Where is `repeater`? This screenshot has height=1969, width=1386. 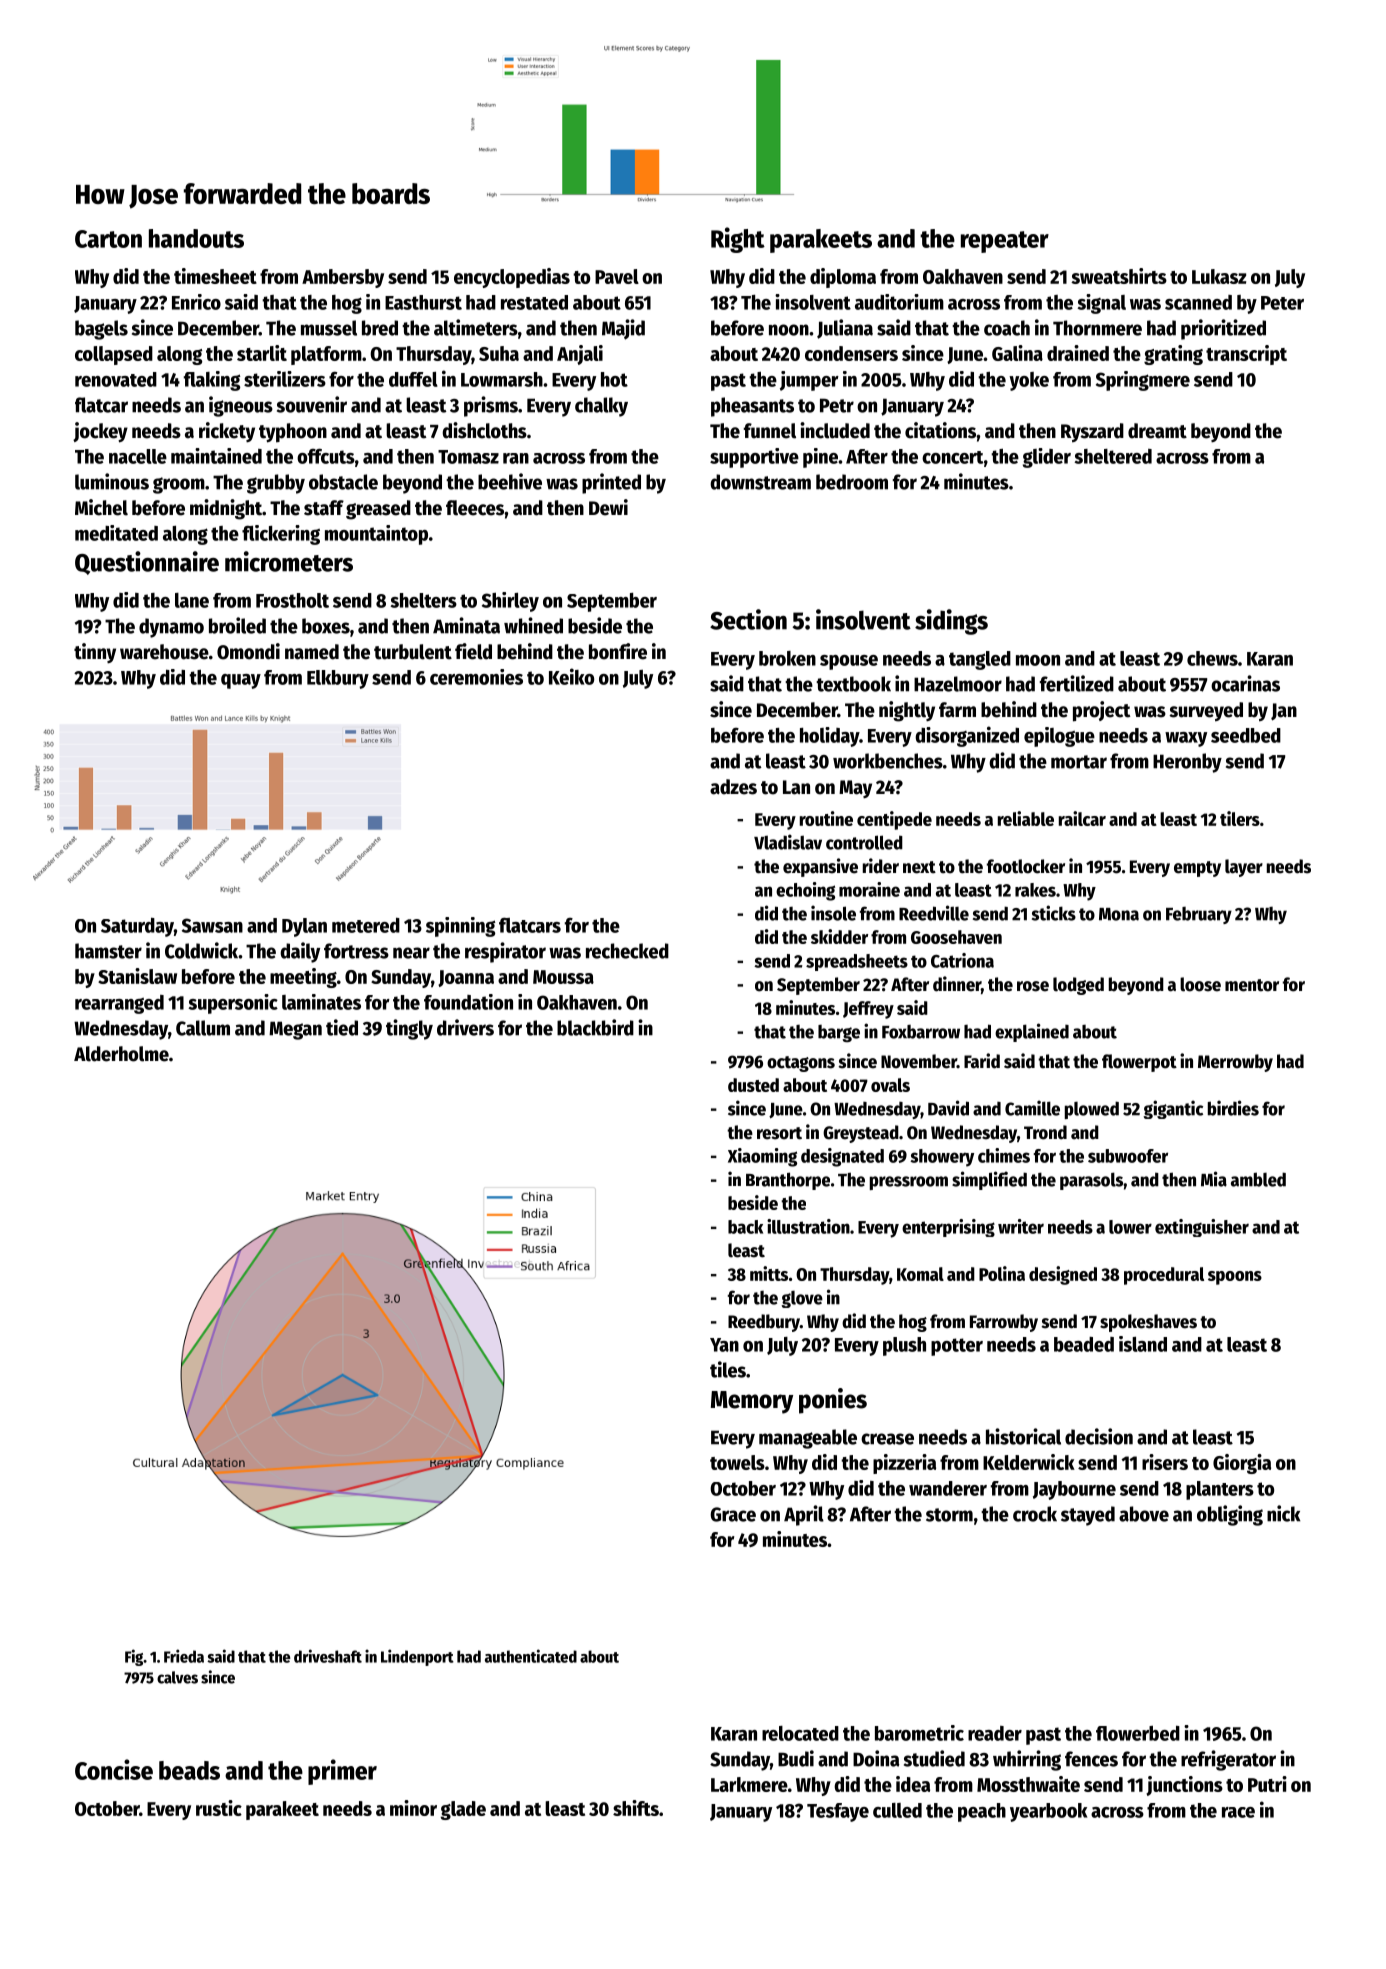 repeater is located at coordinates (1005, 242).
